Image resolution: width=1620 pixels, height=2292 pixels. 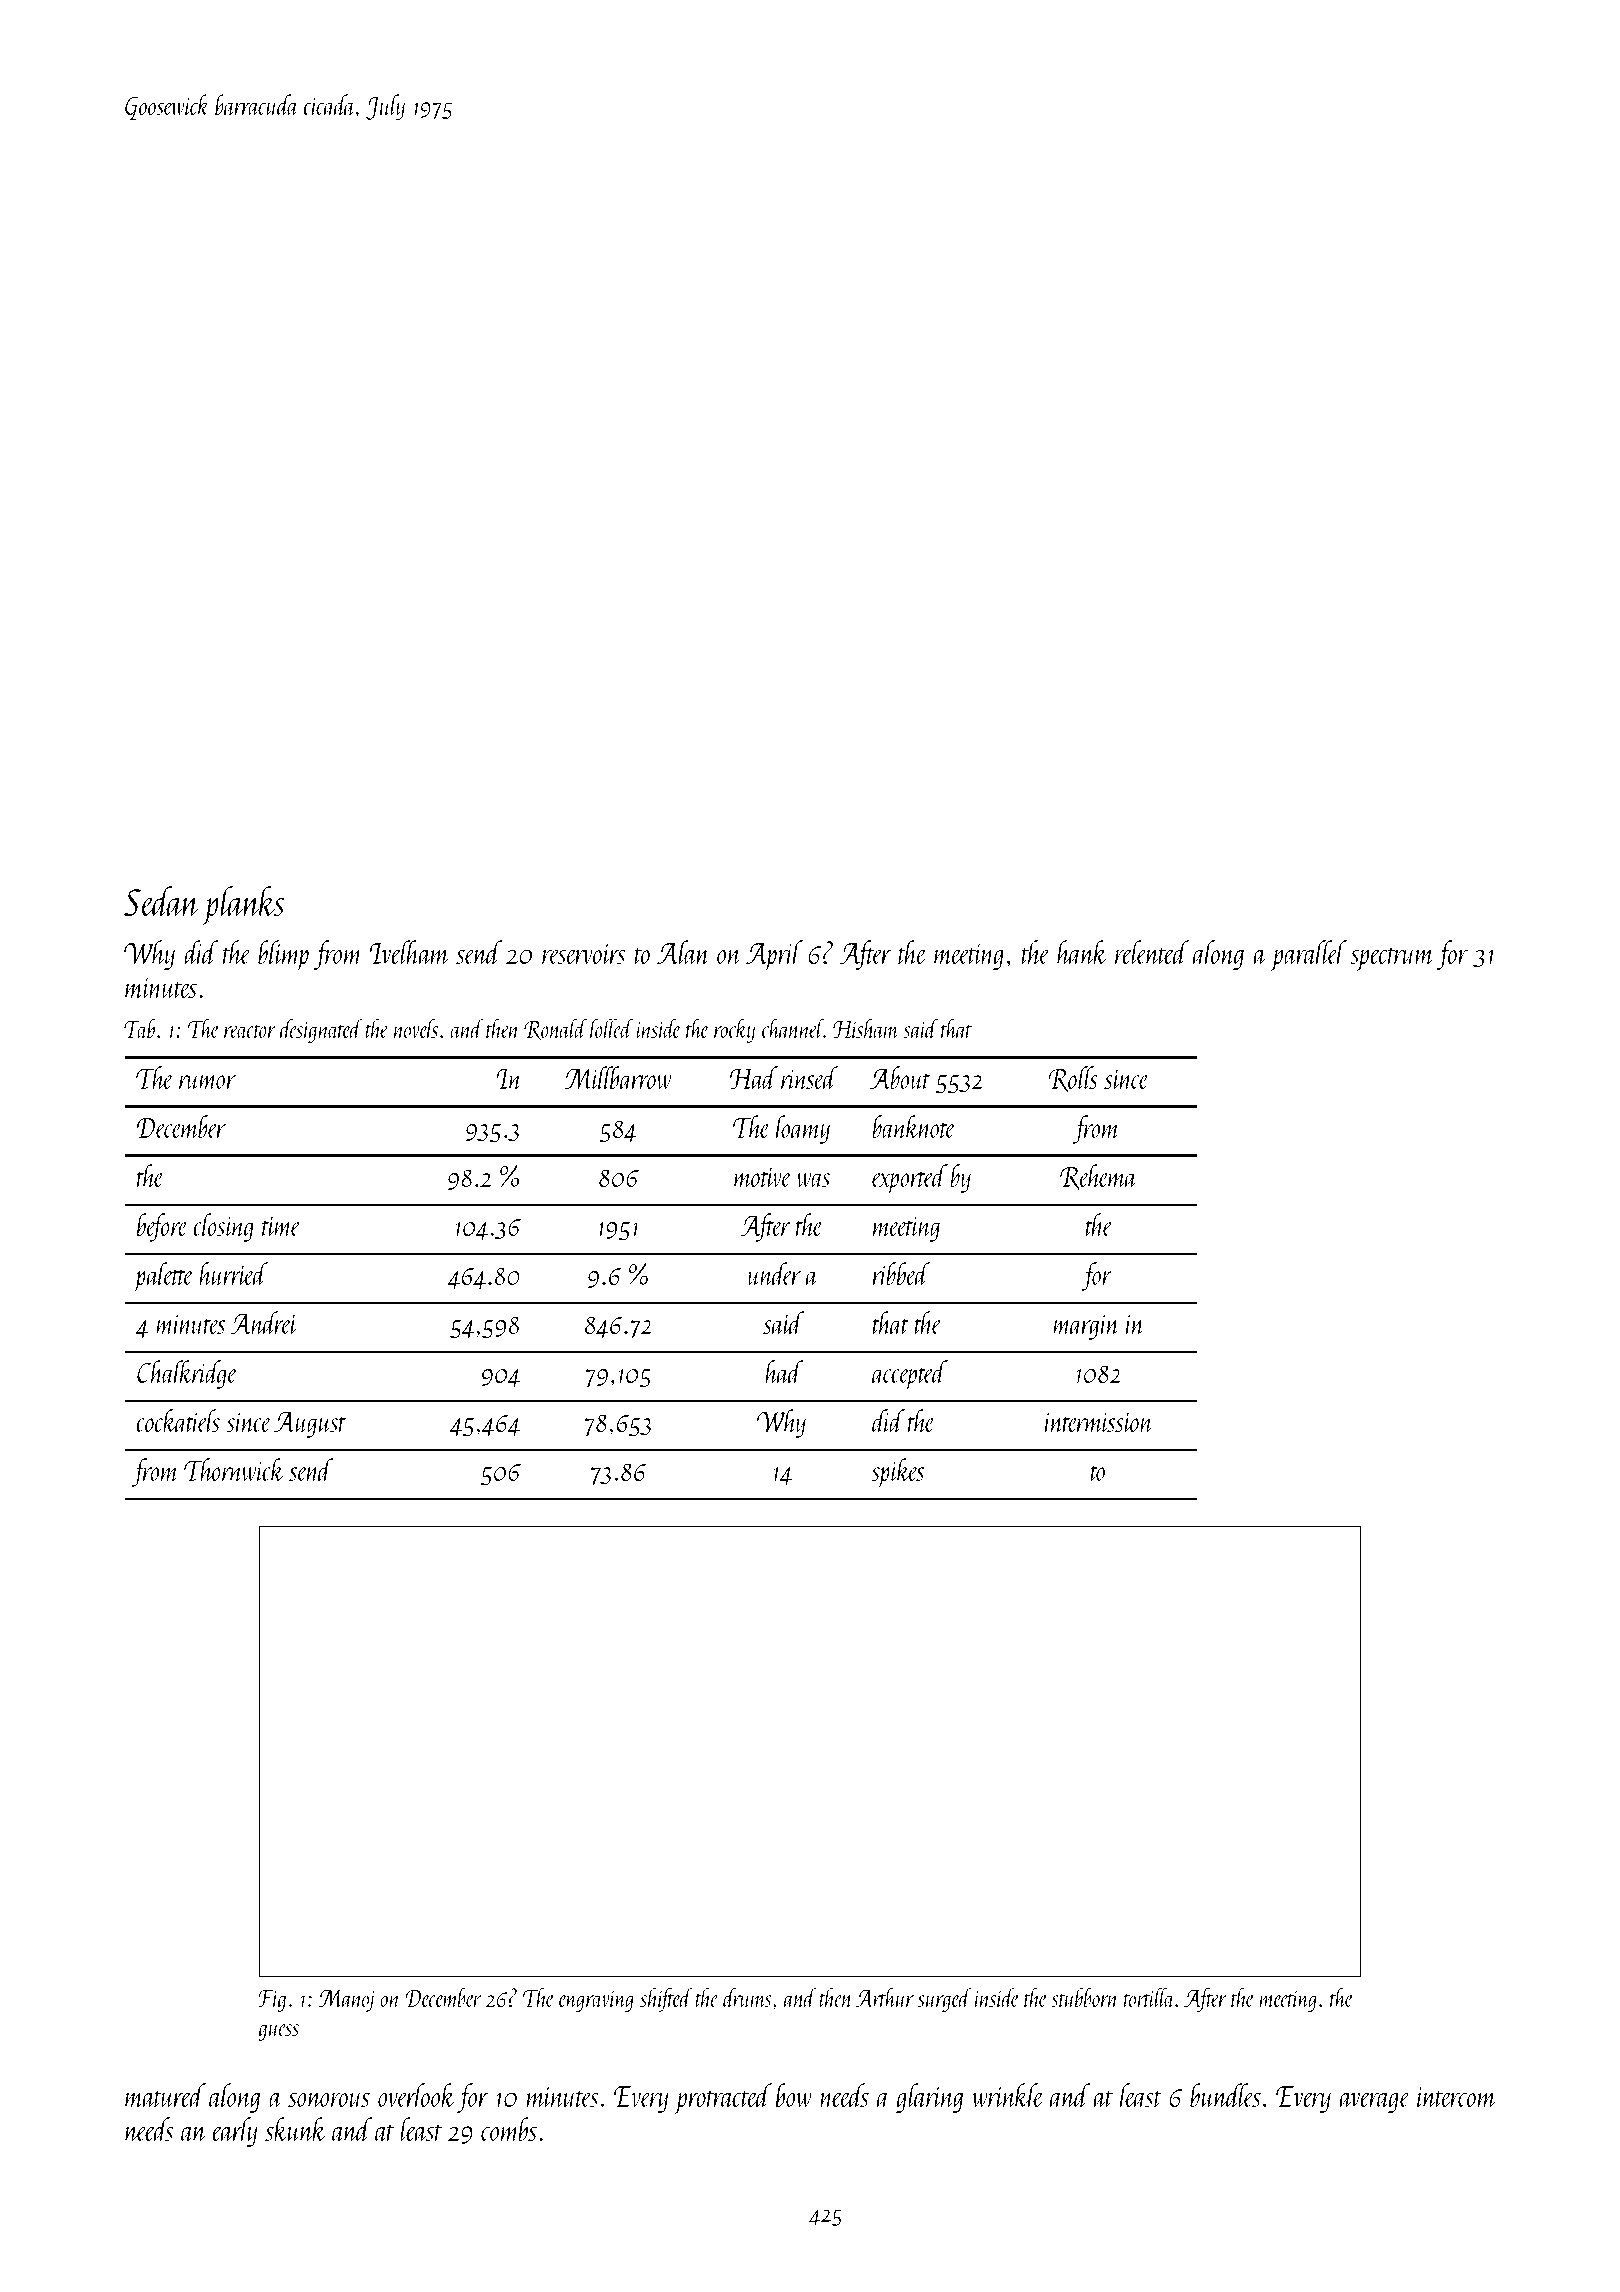 What do you see at coordinates (1152, 952) in the document?
I see `relented` at bounding box center [1152, 952].
